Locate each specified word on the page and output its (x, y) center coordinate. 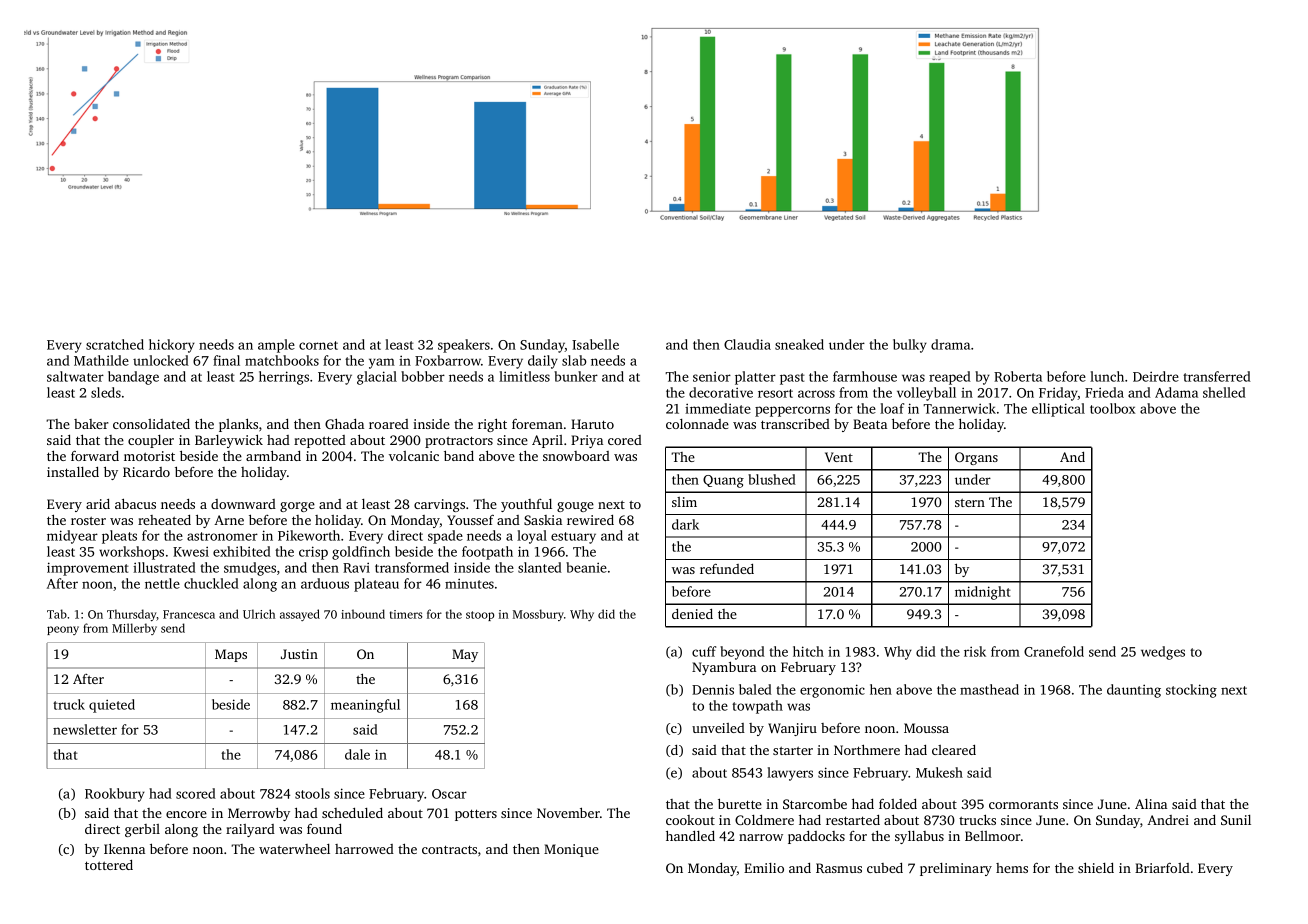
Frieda (1104, 392)
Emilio (764, 868)
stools (312, 793)
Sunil (1236, 820)
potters (476, 815)
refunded (727, 569)
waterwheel (294, 849)
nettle (162, 583)
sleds (106, 392)
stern (970, 503)
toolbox (1112, 408)
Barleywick (229, 441)
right (492, 425)
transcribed (795, 423)
